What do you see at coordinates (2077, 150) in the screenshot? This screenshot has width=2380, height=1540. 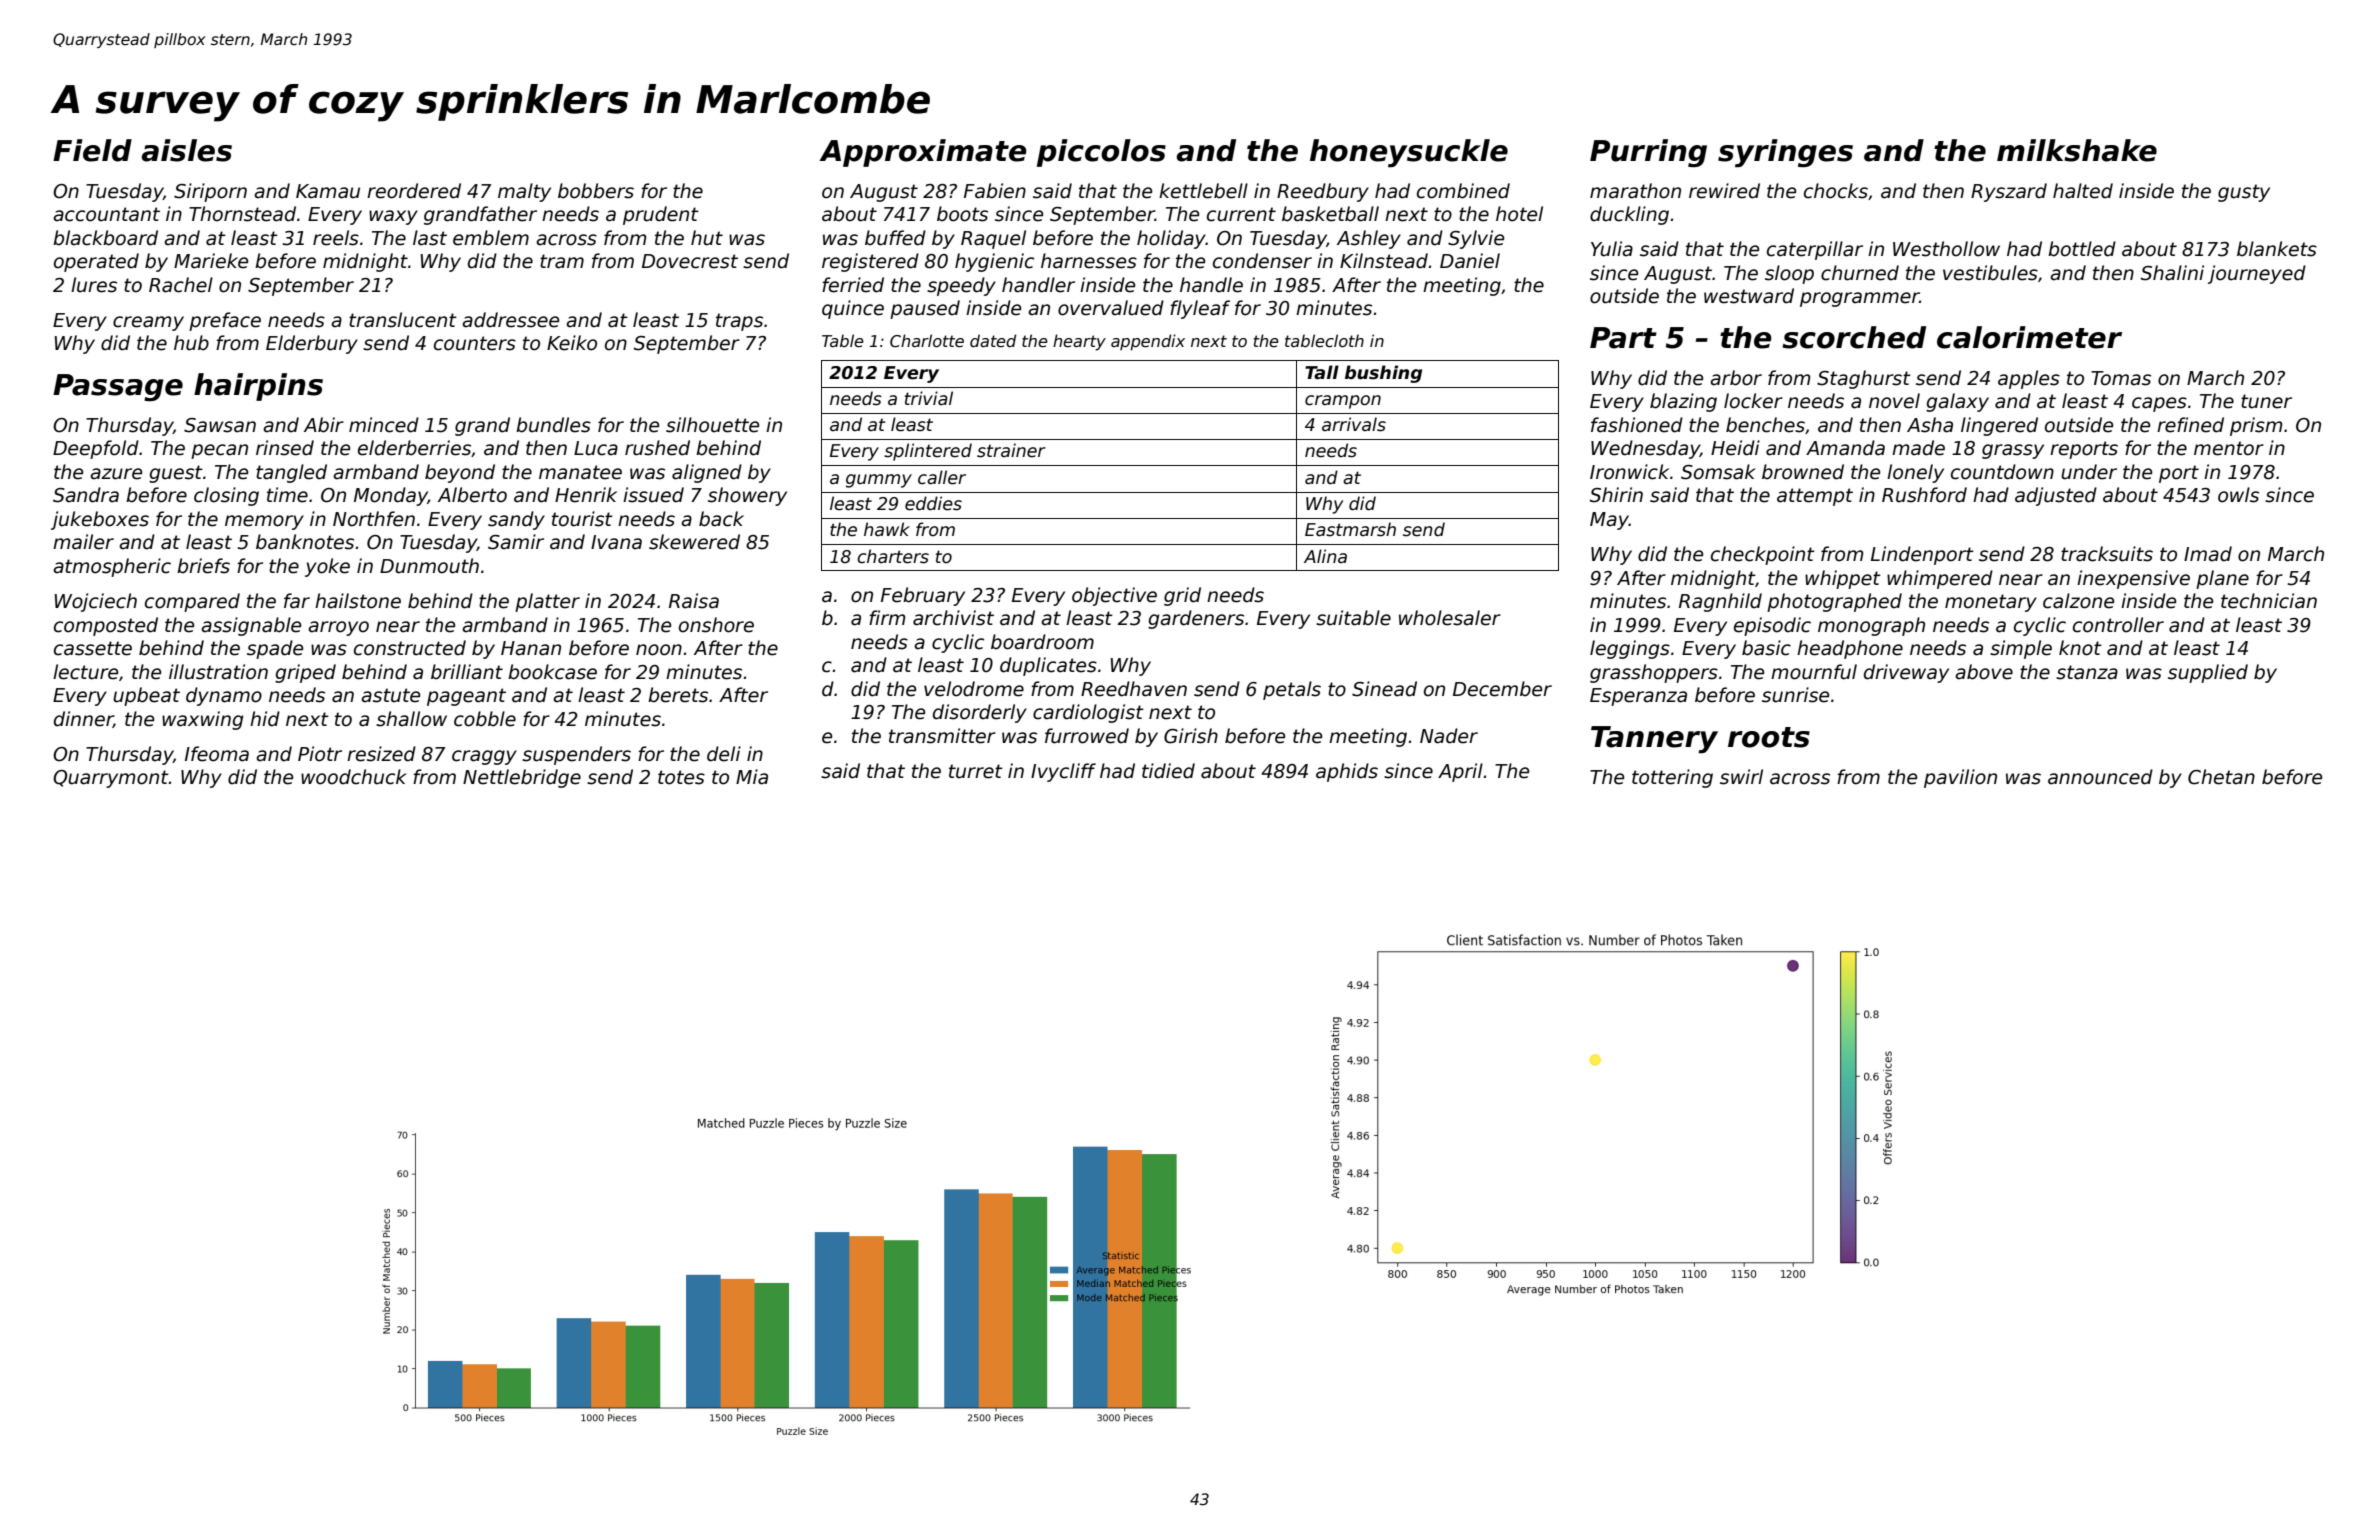 I see `milkshake` at bounding box center [2077, 150].
